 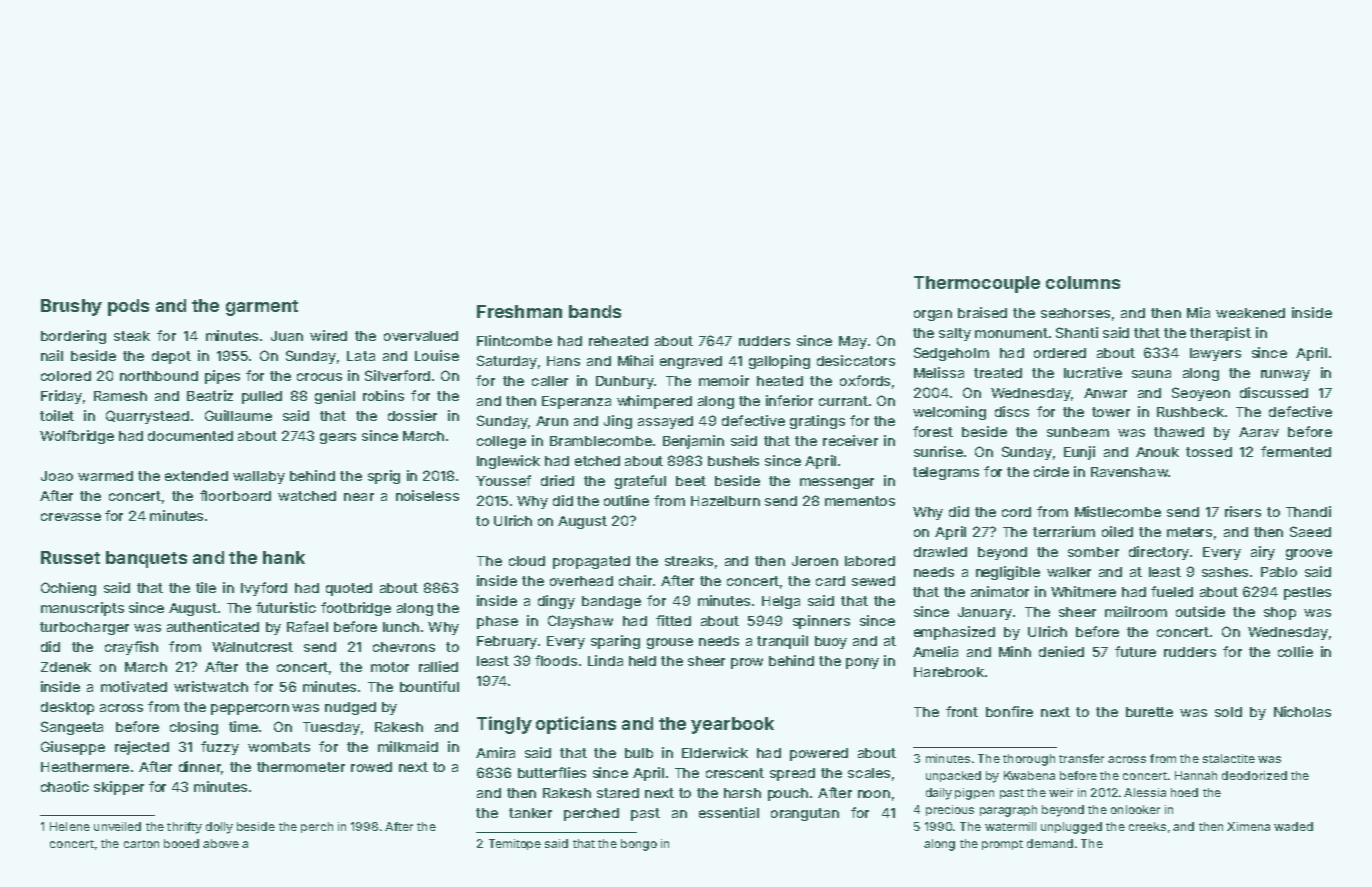 I want to click on risers, so click(x=1243, y=511).
